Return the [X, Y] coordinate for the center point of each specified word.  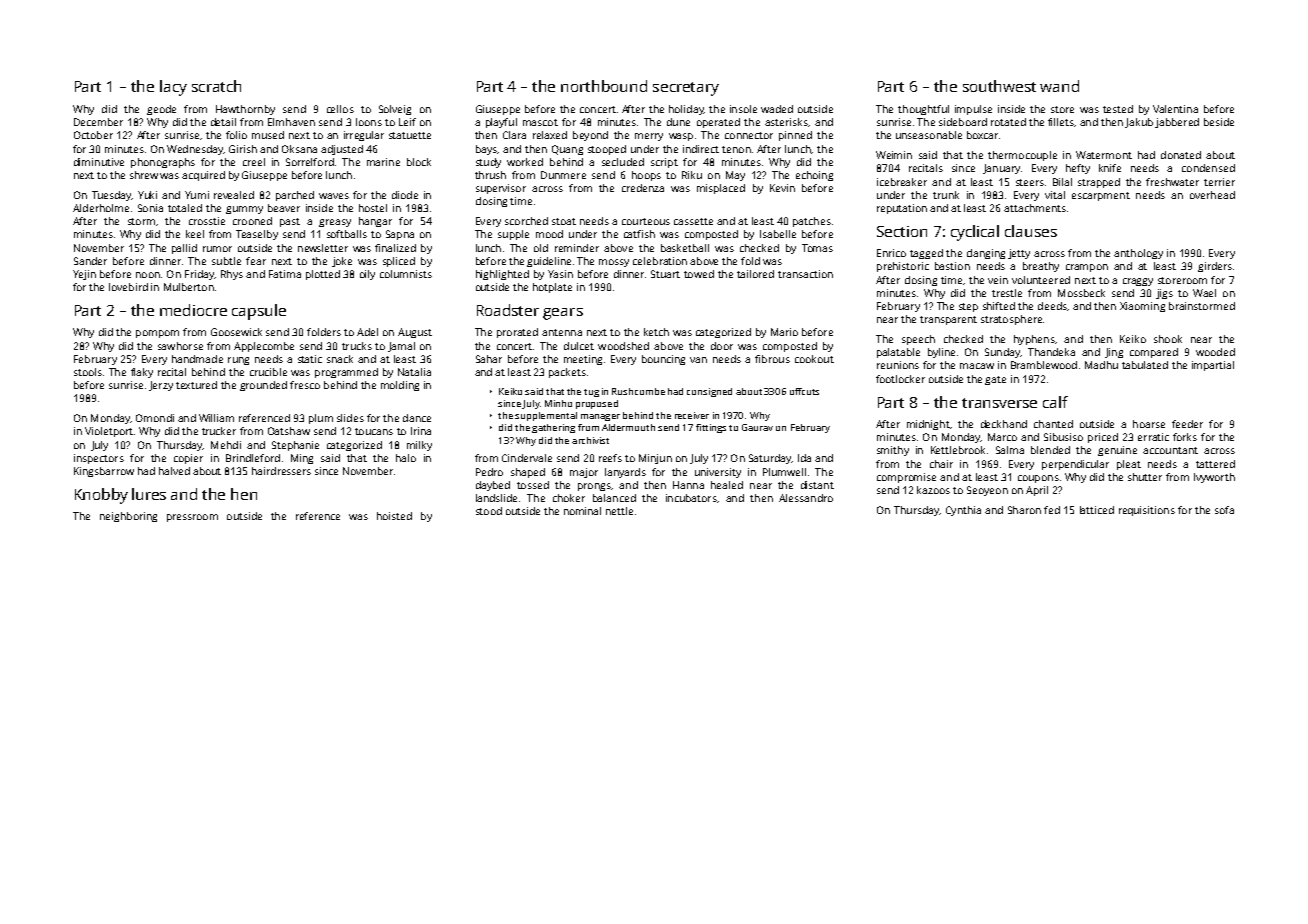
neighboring [128, 517]
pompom [157, 334]
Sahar [489, 359]
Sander [90, 261]
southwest [999, 86]
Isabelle [778, 234]
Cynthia [963, 511]
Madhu [1101, 365]
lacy [173, 88]
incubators [691, 498]
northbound [604, 86]
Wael [1204, 293]
